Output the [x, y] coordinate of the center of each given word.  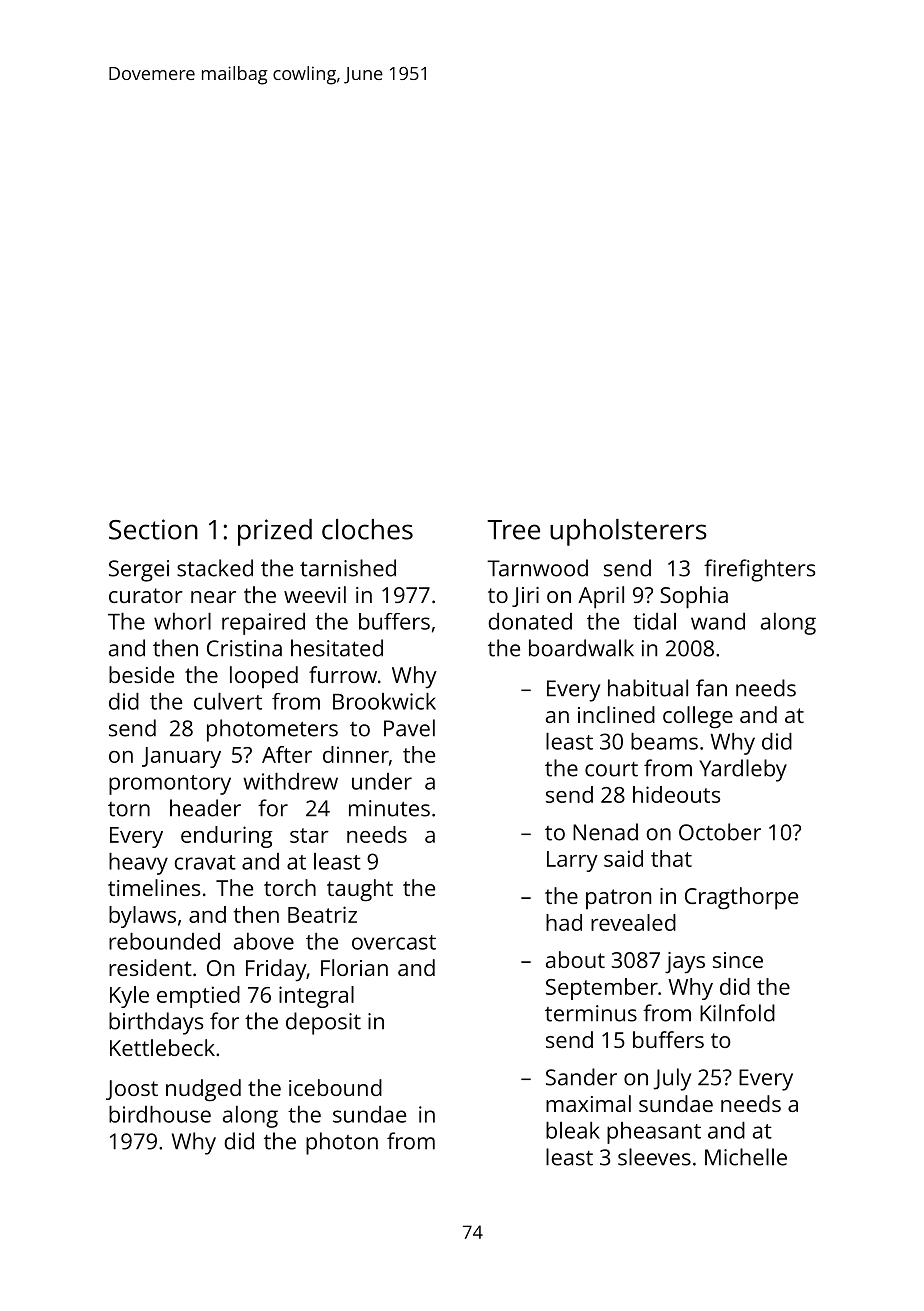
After [287, 754]
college [698, 717]
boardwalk [581, 648]
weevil [315, 594]
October [720, 832]
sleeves [654, 1157]
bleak [573, 1130]
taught [360, 890]
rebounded [164, 941]
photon [342, 1143]
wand [718, 621]
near [213, 597]
